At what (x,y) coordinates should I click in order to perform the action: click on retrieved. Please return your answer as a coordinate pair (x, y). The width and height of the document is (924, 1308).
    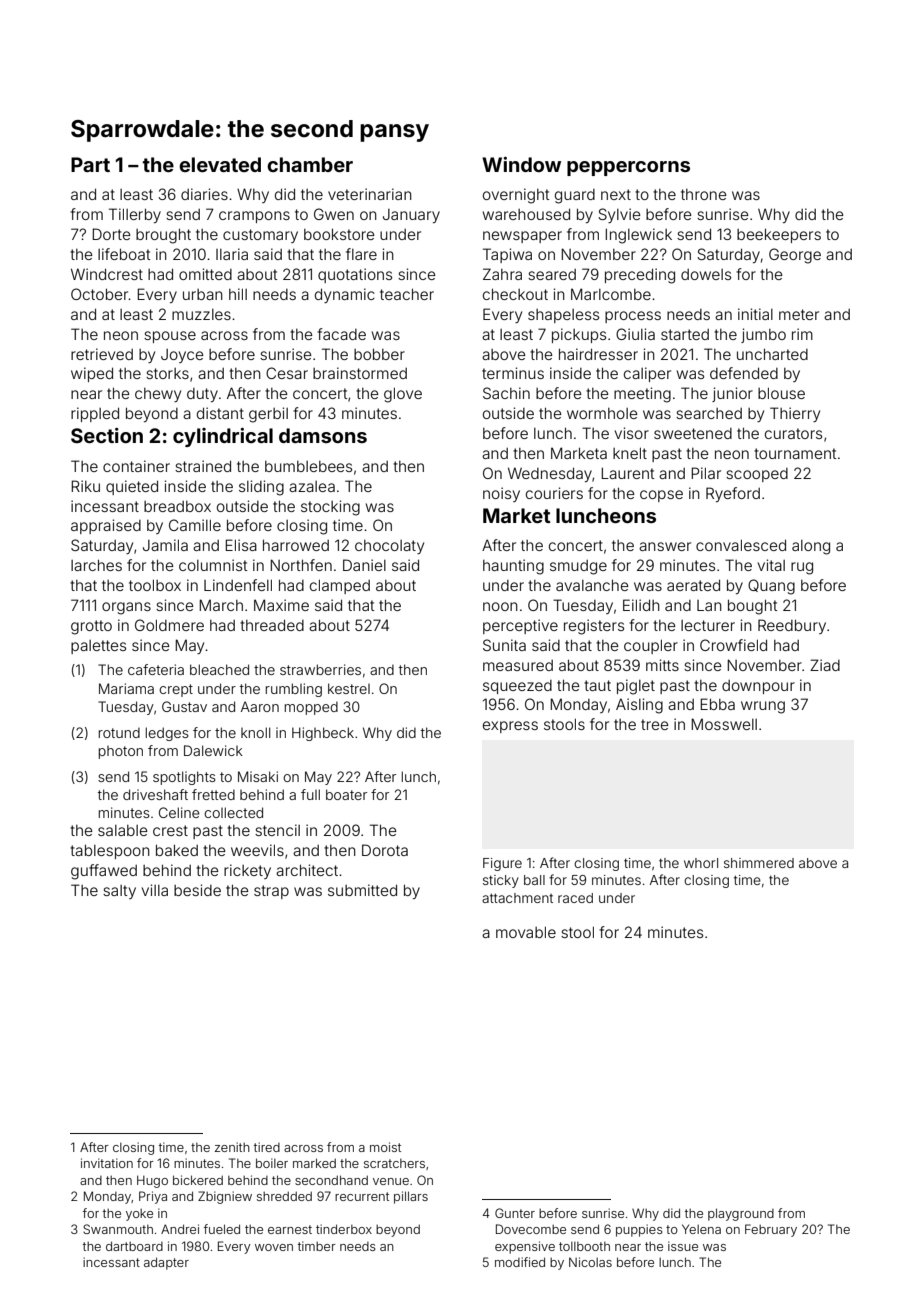
    Looking at the image, I should click on (102, 354).
